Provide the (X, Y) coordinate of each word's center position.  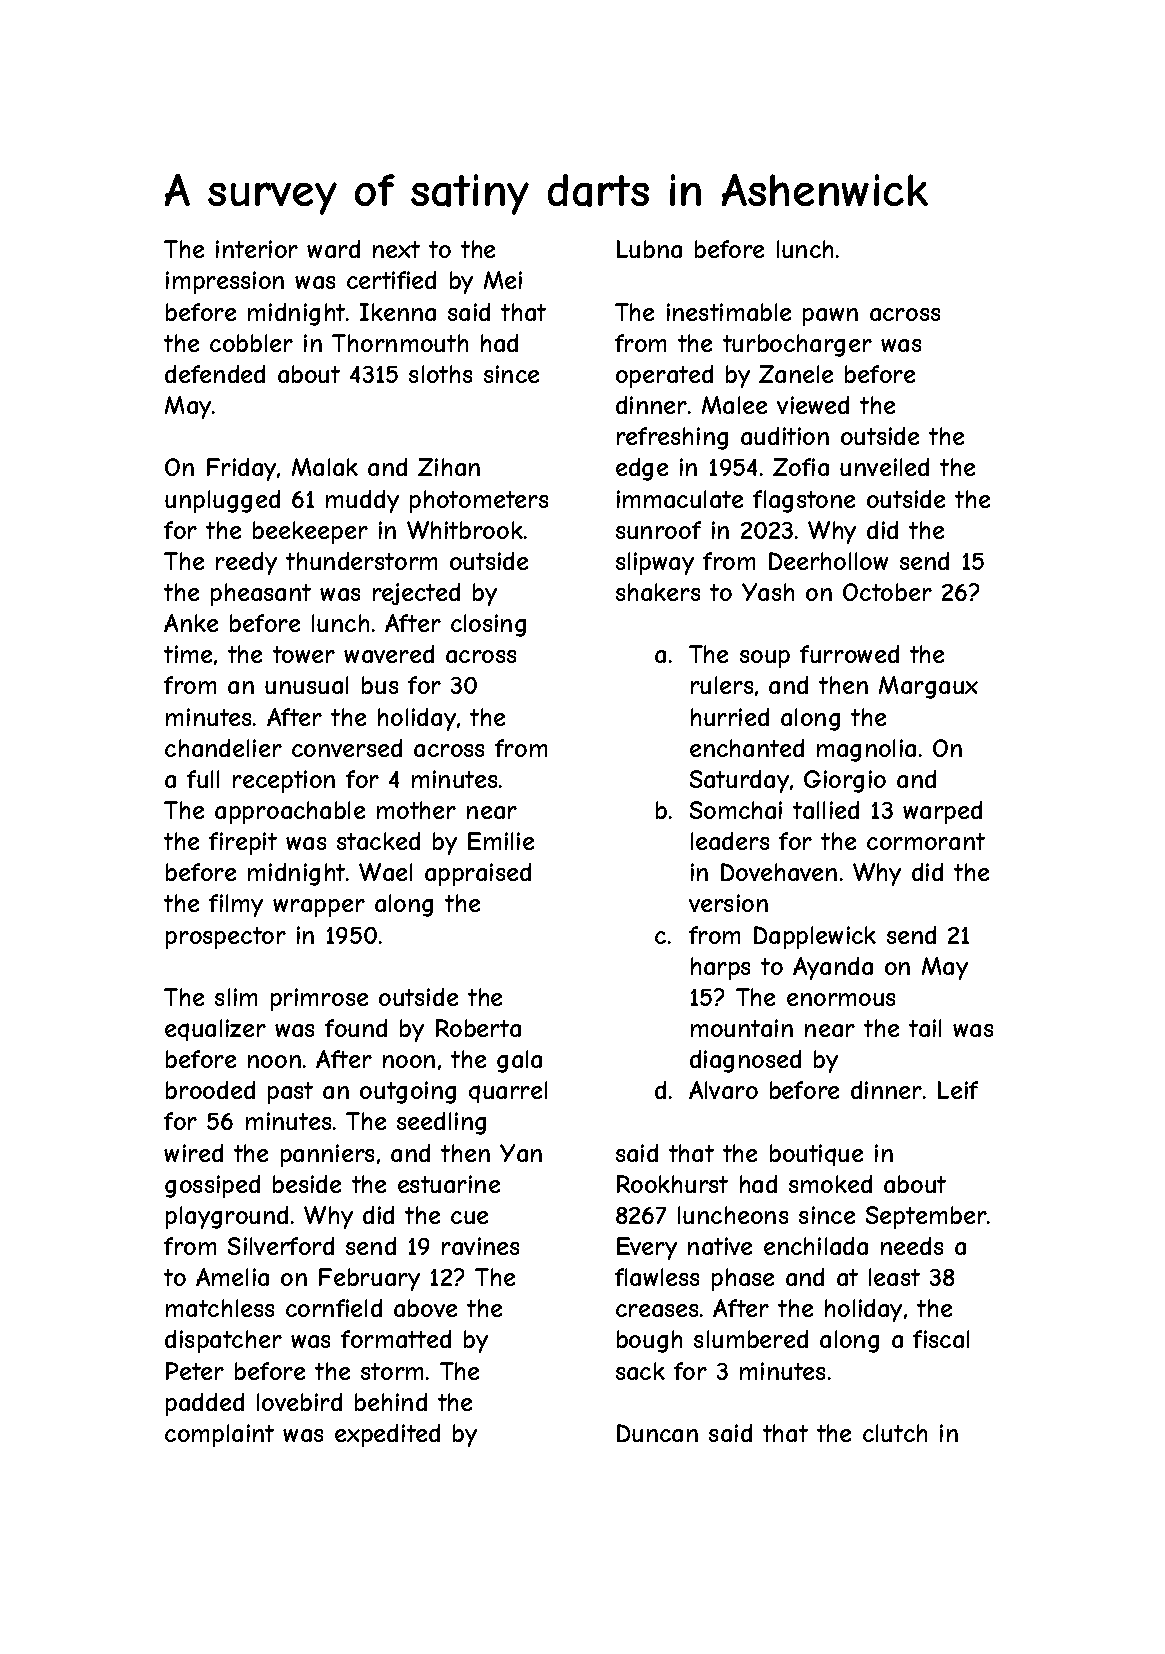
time (188, 654)
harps (720, 968)
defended (215, 374)
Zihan (449, 467)
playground (227, 1217)
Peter (195, 1371)
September (926, 1217)
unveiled (884, 467)
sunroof (658, 530)
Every (647, 1248)
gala (519, 1061)
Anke (191, 623)
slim (236, 997)
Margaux (928, 687)
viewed (813, 405)
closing (488, 625)
